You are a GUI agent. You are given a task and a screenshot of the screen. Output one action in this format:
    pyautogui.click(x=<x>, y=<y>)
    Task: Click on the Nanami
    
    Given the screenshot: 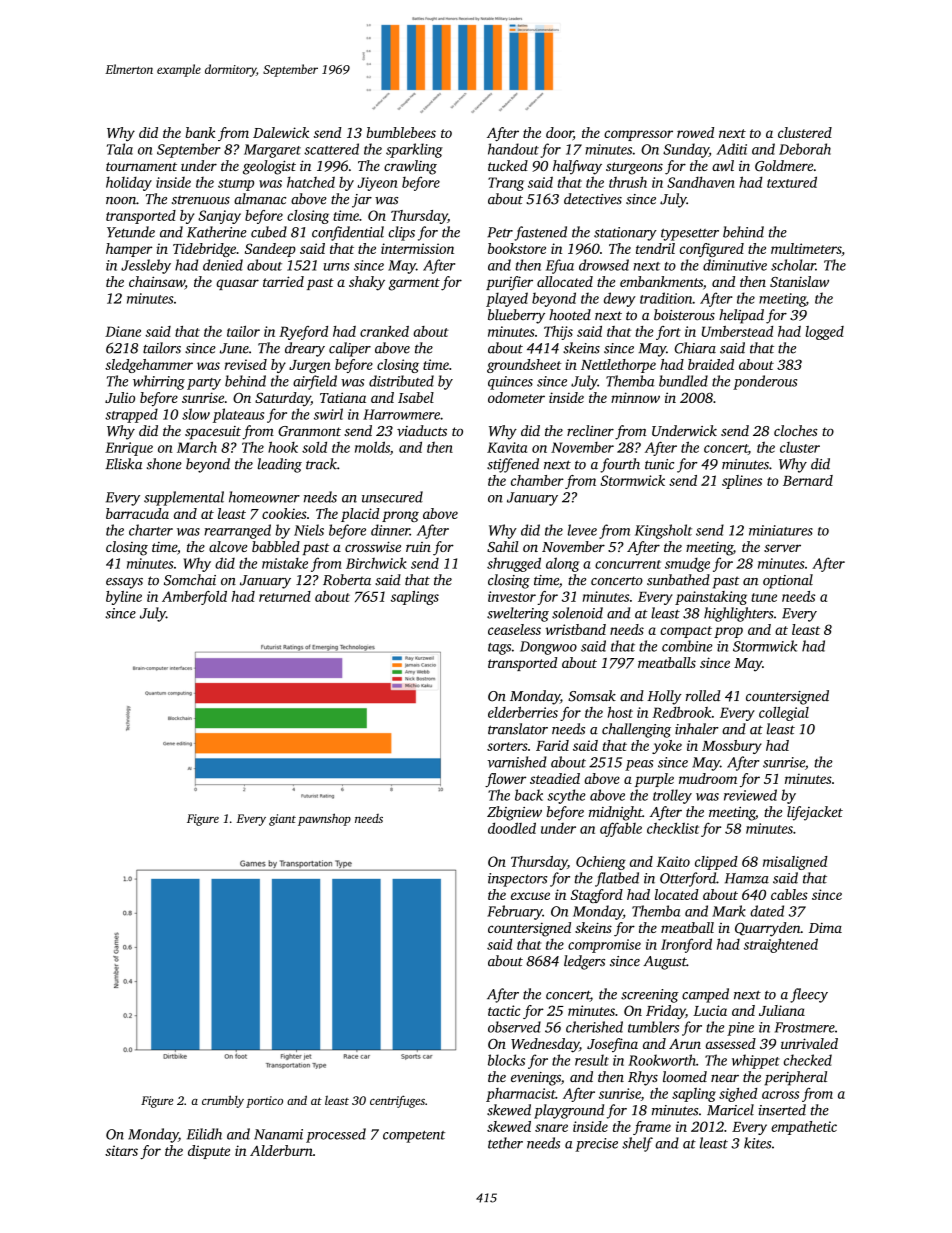 What is the action you would take?
    pyautogui.click(x=278, y=1134)
